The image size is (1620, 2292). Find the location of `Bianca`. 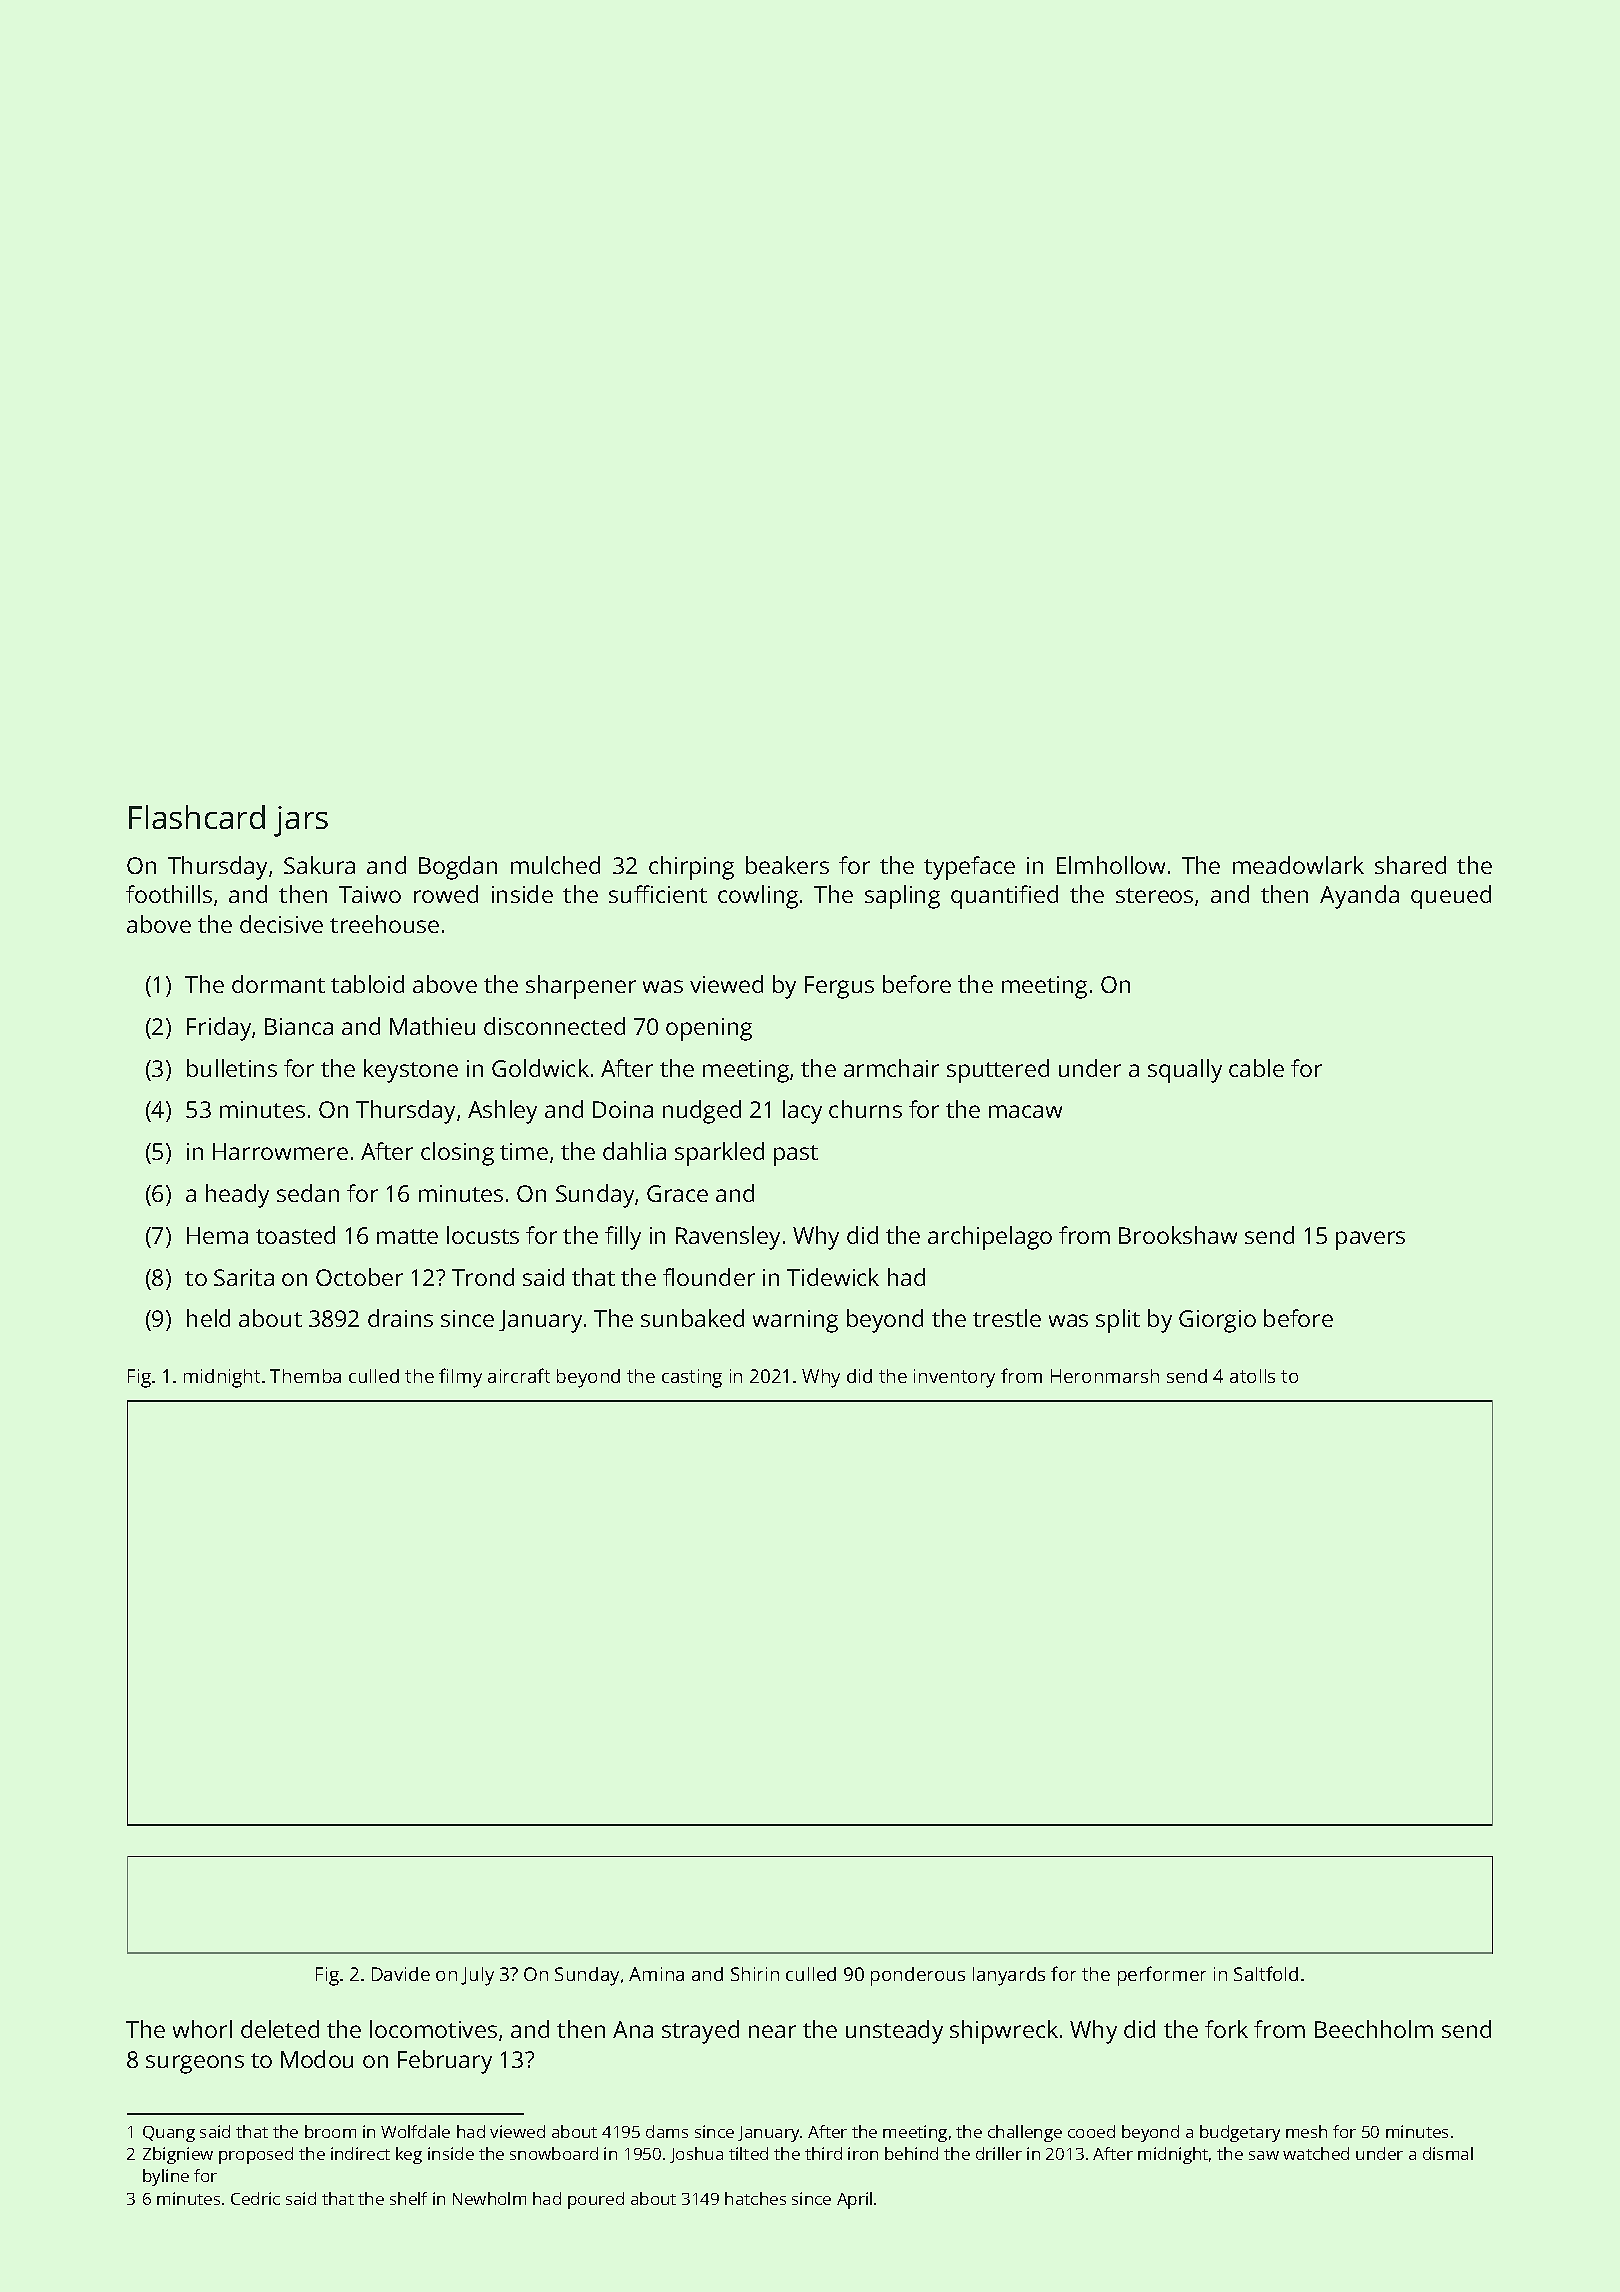

Bianca is located at coordinates (299, 1026).
